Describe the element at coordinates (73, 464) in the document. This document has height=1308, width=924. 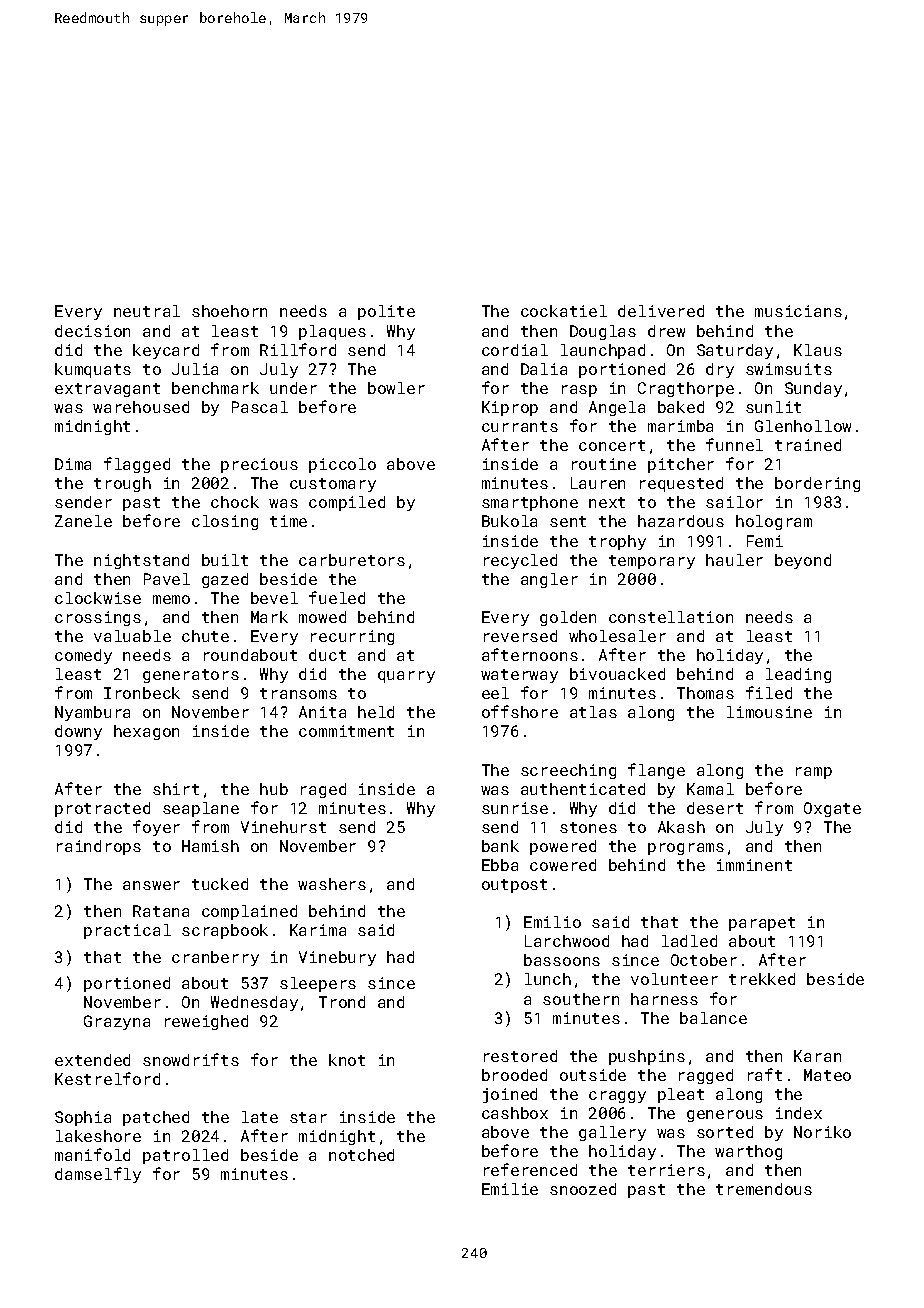
I see `Dima` at that location.
